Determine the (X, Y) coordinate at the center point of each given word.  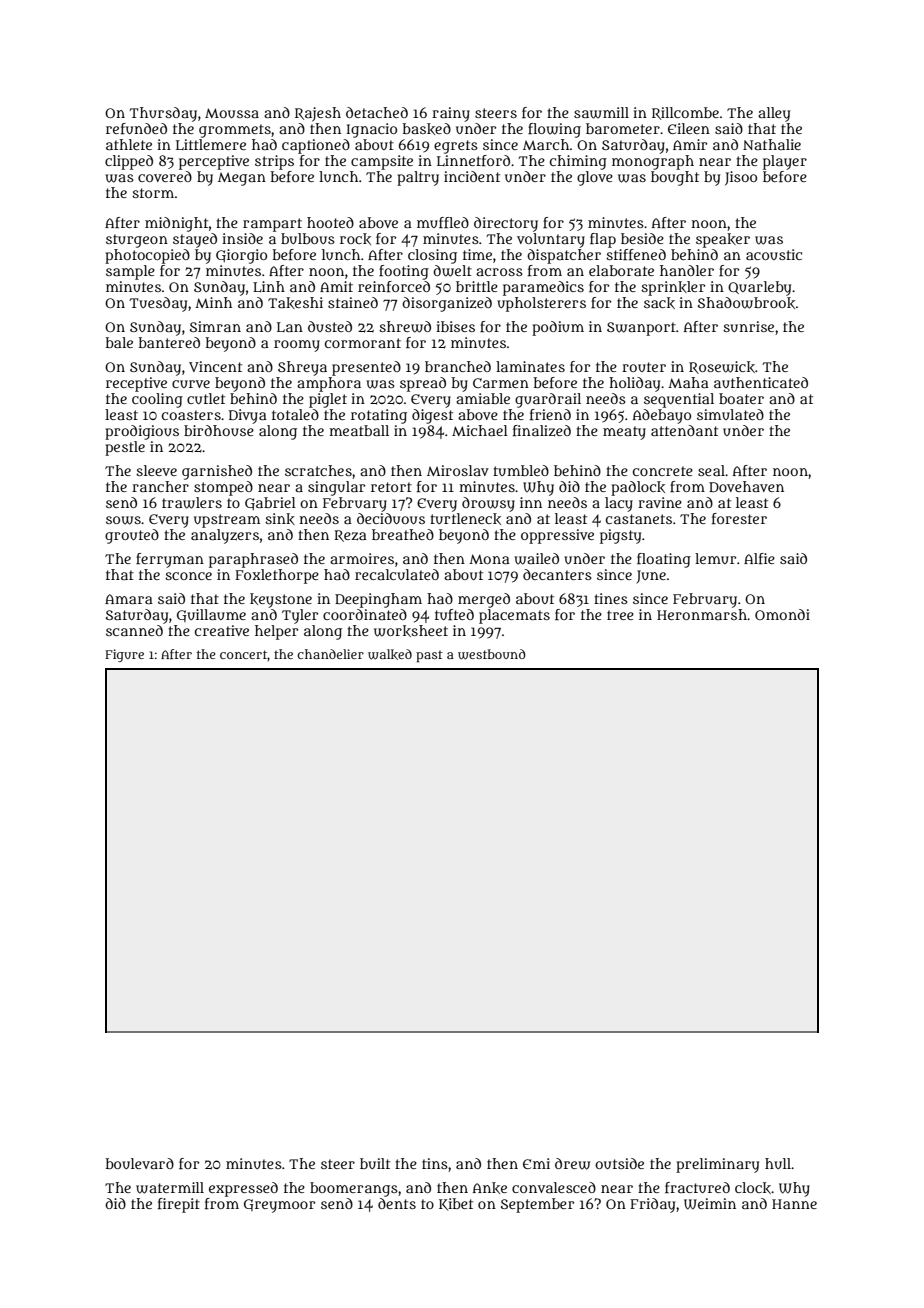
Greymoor (279, 1206)
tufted (454, 614)
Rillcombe (685, 113)
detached (377, 112)
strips (274, 162)
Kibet (456, 1204)
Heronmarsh (702, 614)
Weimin (710, 1204)
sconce (188, 576)
